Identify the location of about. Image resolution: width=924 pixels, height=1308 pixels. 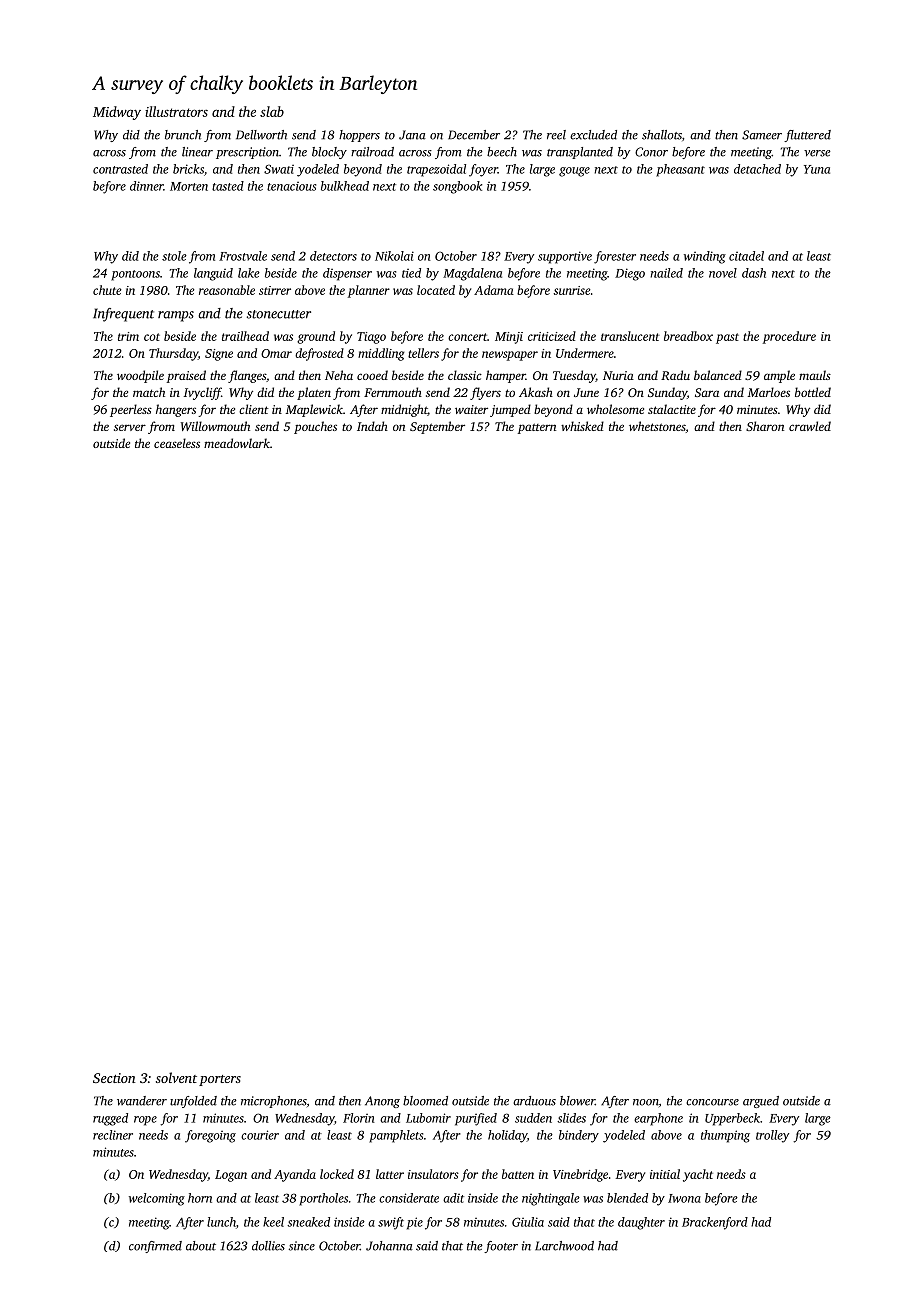
(201, 1246).
